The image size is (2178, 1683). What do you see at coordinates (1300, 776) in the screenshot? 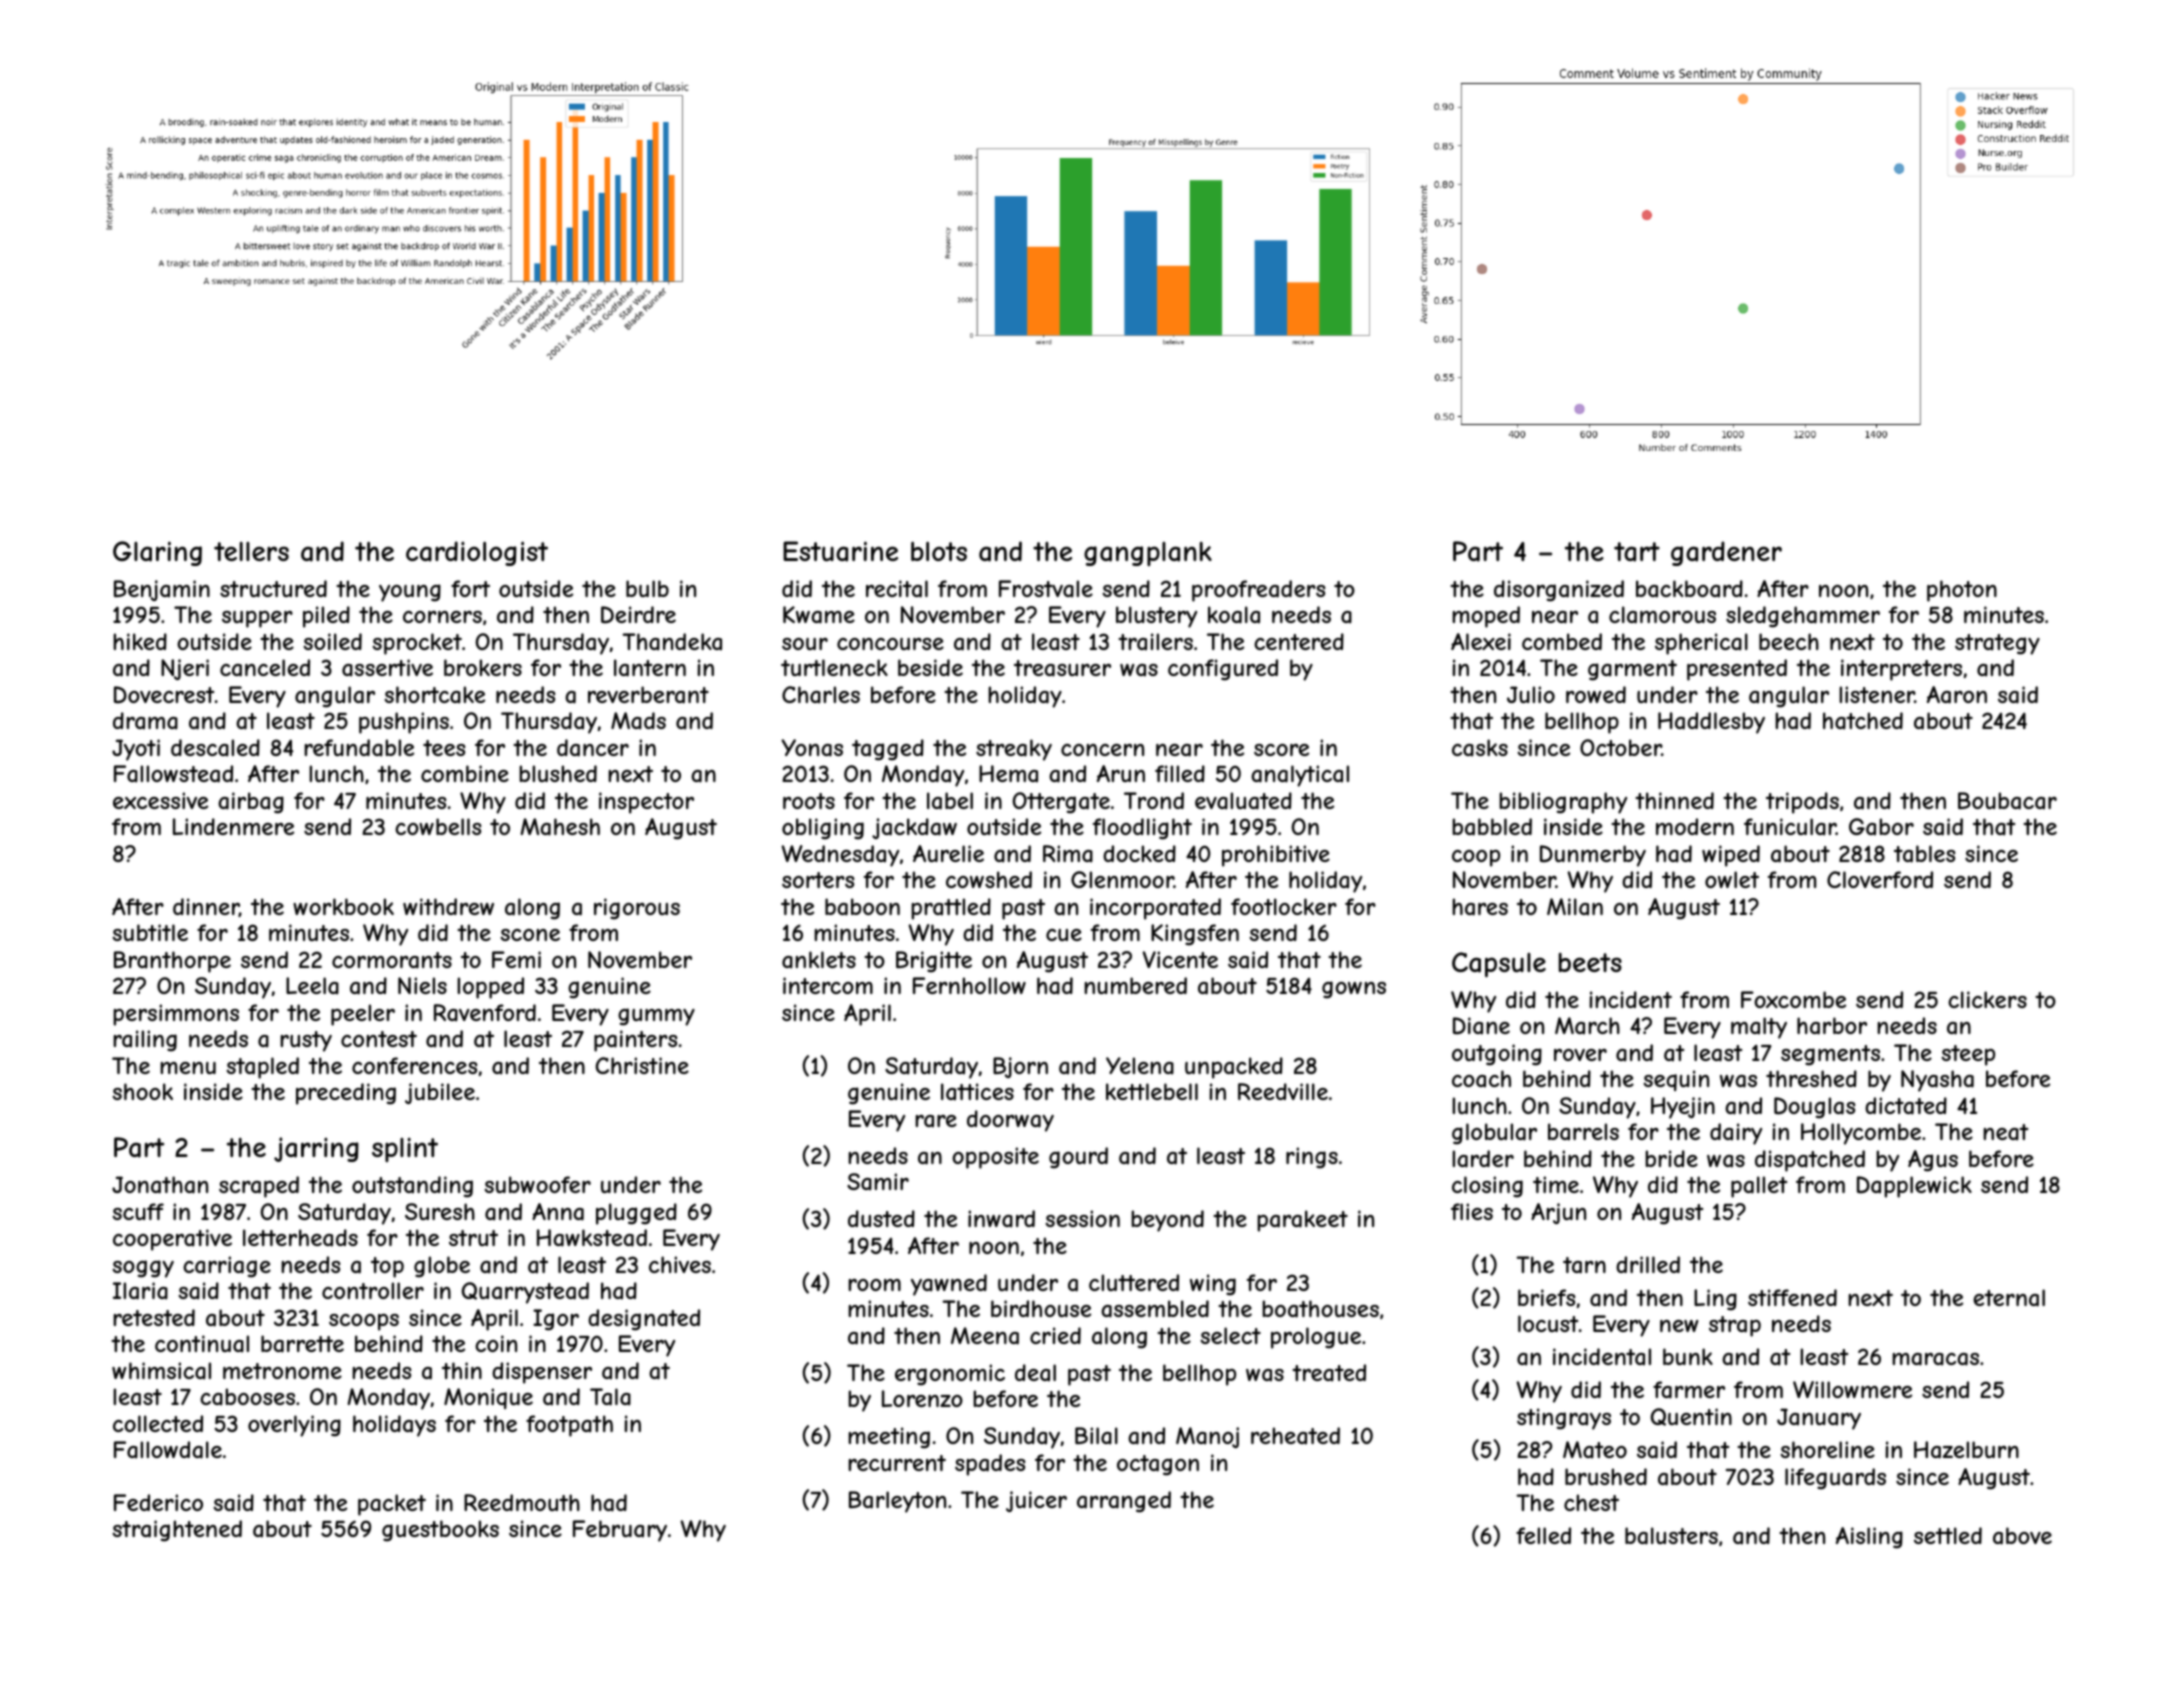
I see `analytical` at bounding box center [1300, 776].
